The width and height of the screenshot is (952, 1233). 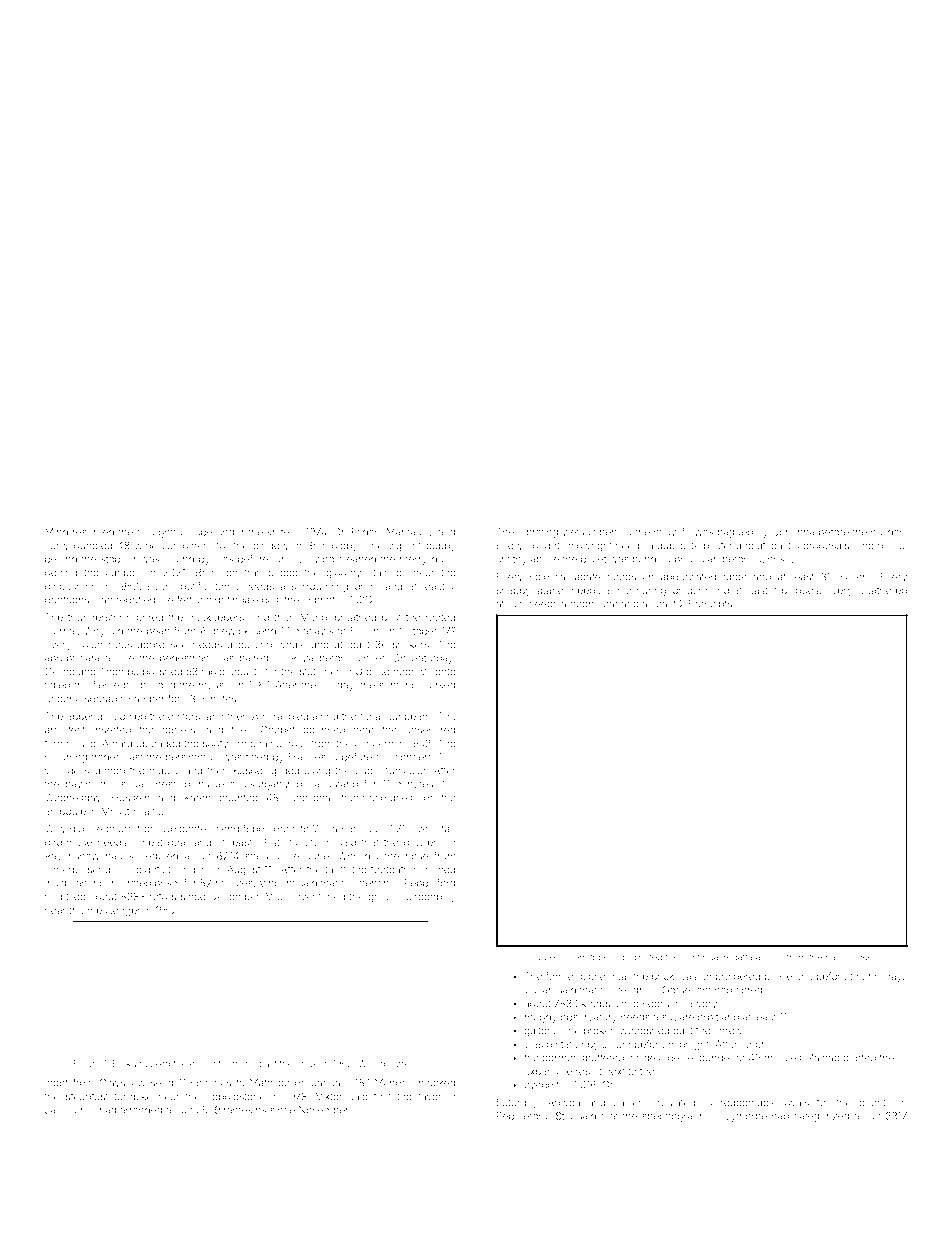 I want to click on pincushion, so click(x=71, y=587).
